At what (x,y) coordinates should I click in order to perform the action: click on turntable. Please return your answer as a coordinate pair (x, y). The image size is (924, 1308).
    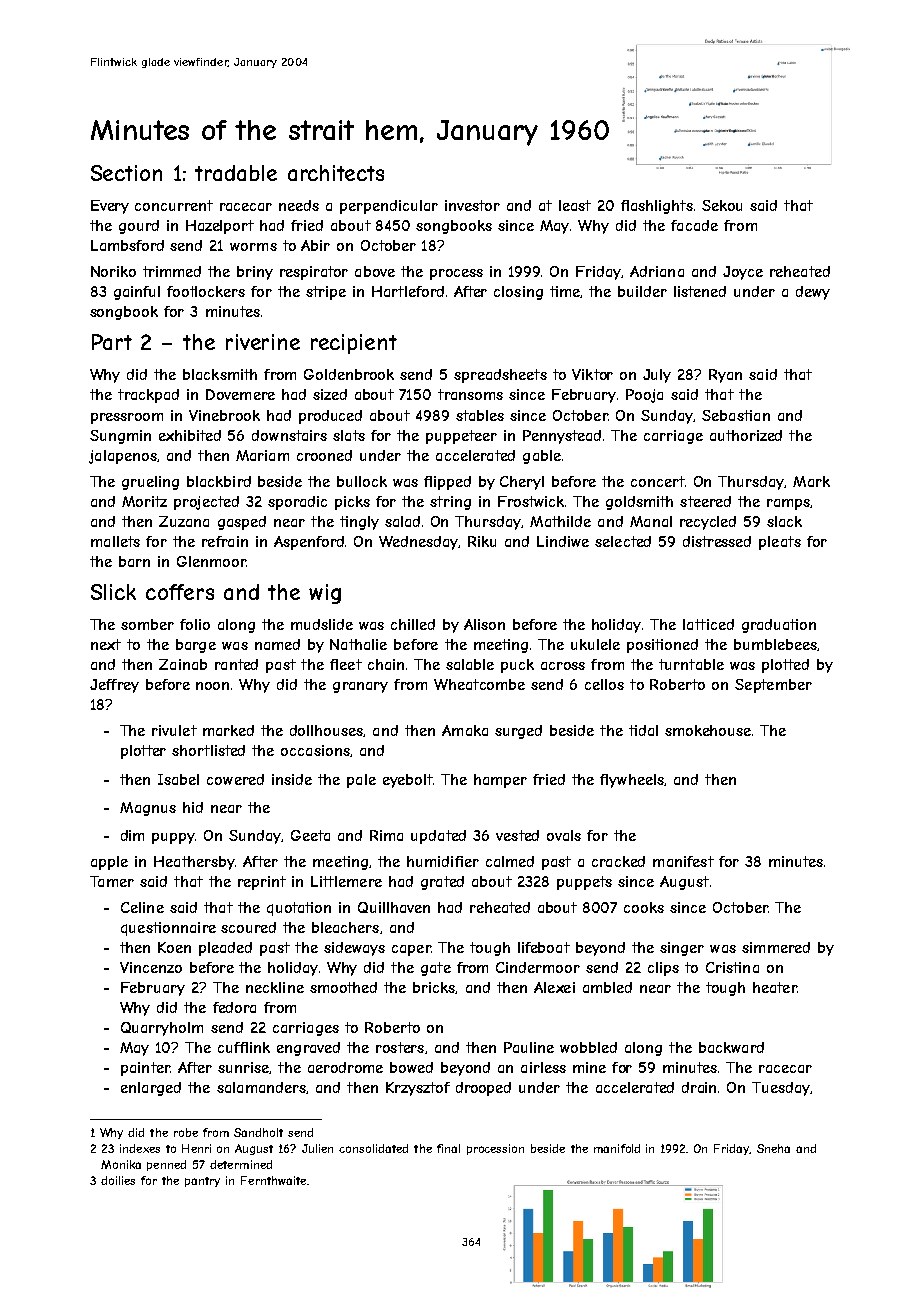
    Looking at the image, I should click on (691, 664).
